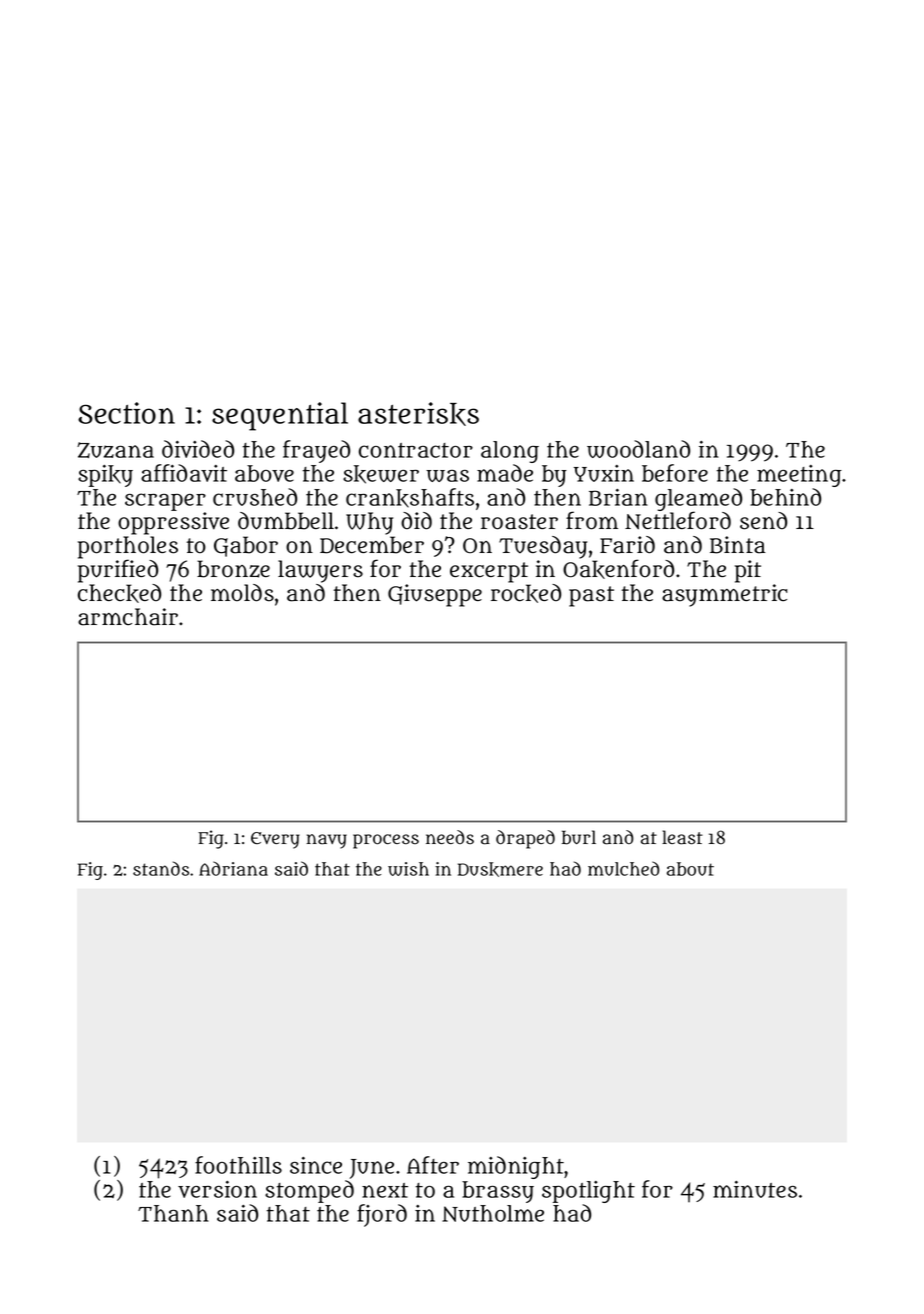 The height and width of the screenshot is (1314, 924). What do you see at coordinates (418, 414) in the screenshot?
I see `asterisks` at bounding box center [418, 414].
